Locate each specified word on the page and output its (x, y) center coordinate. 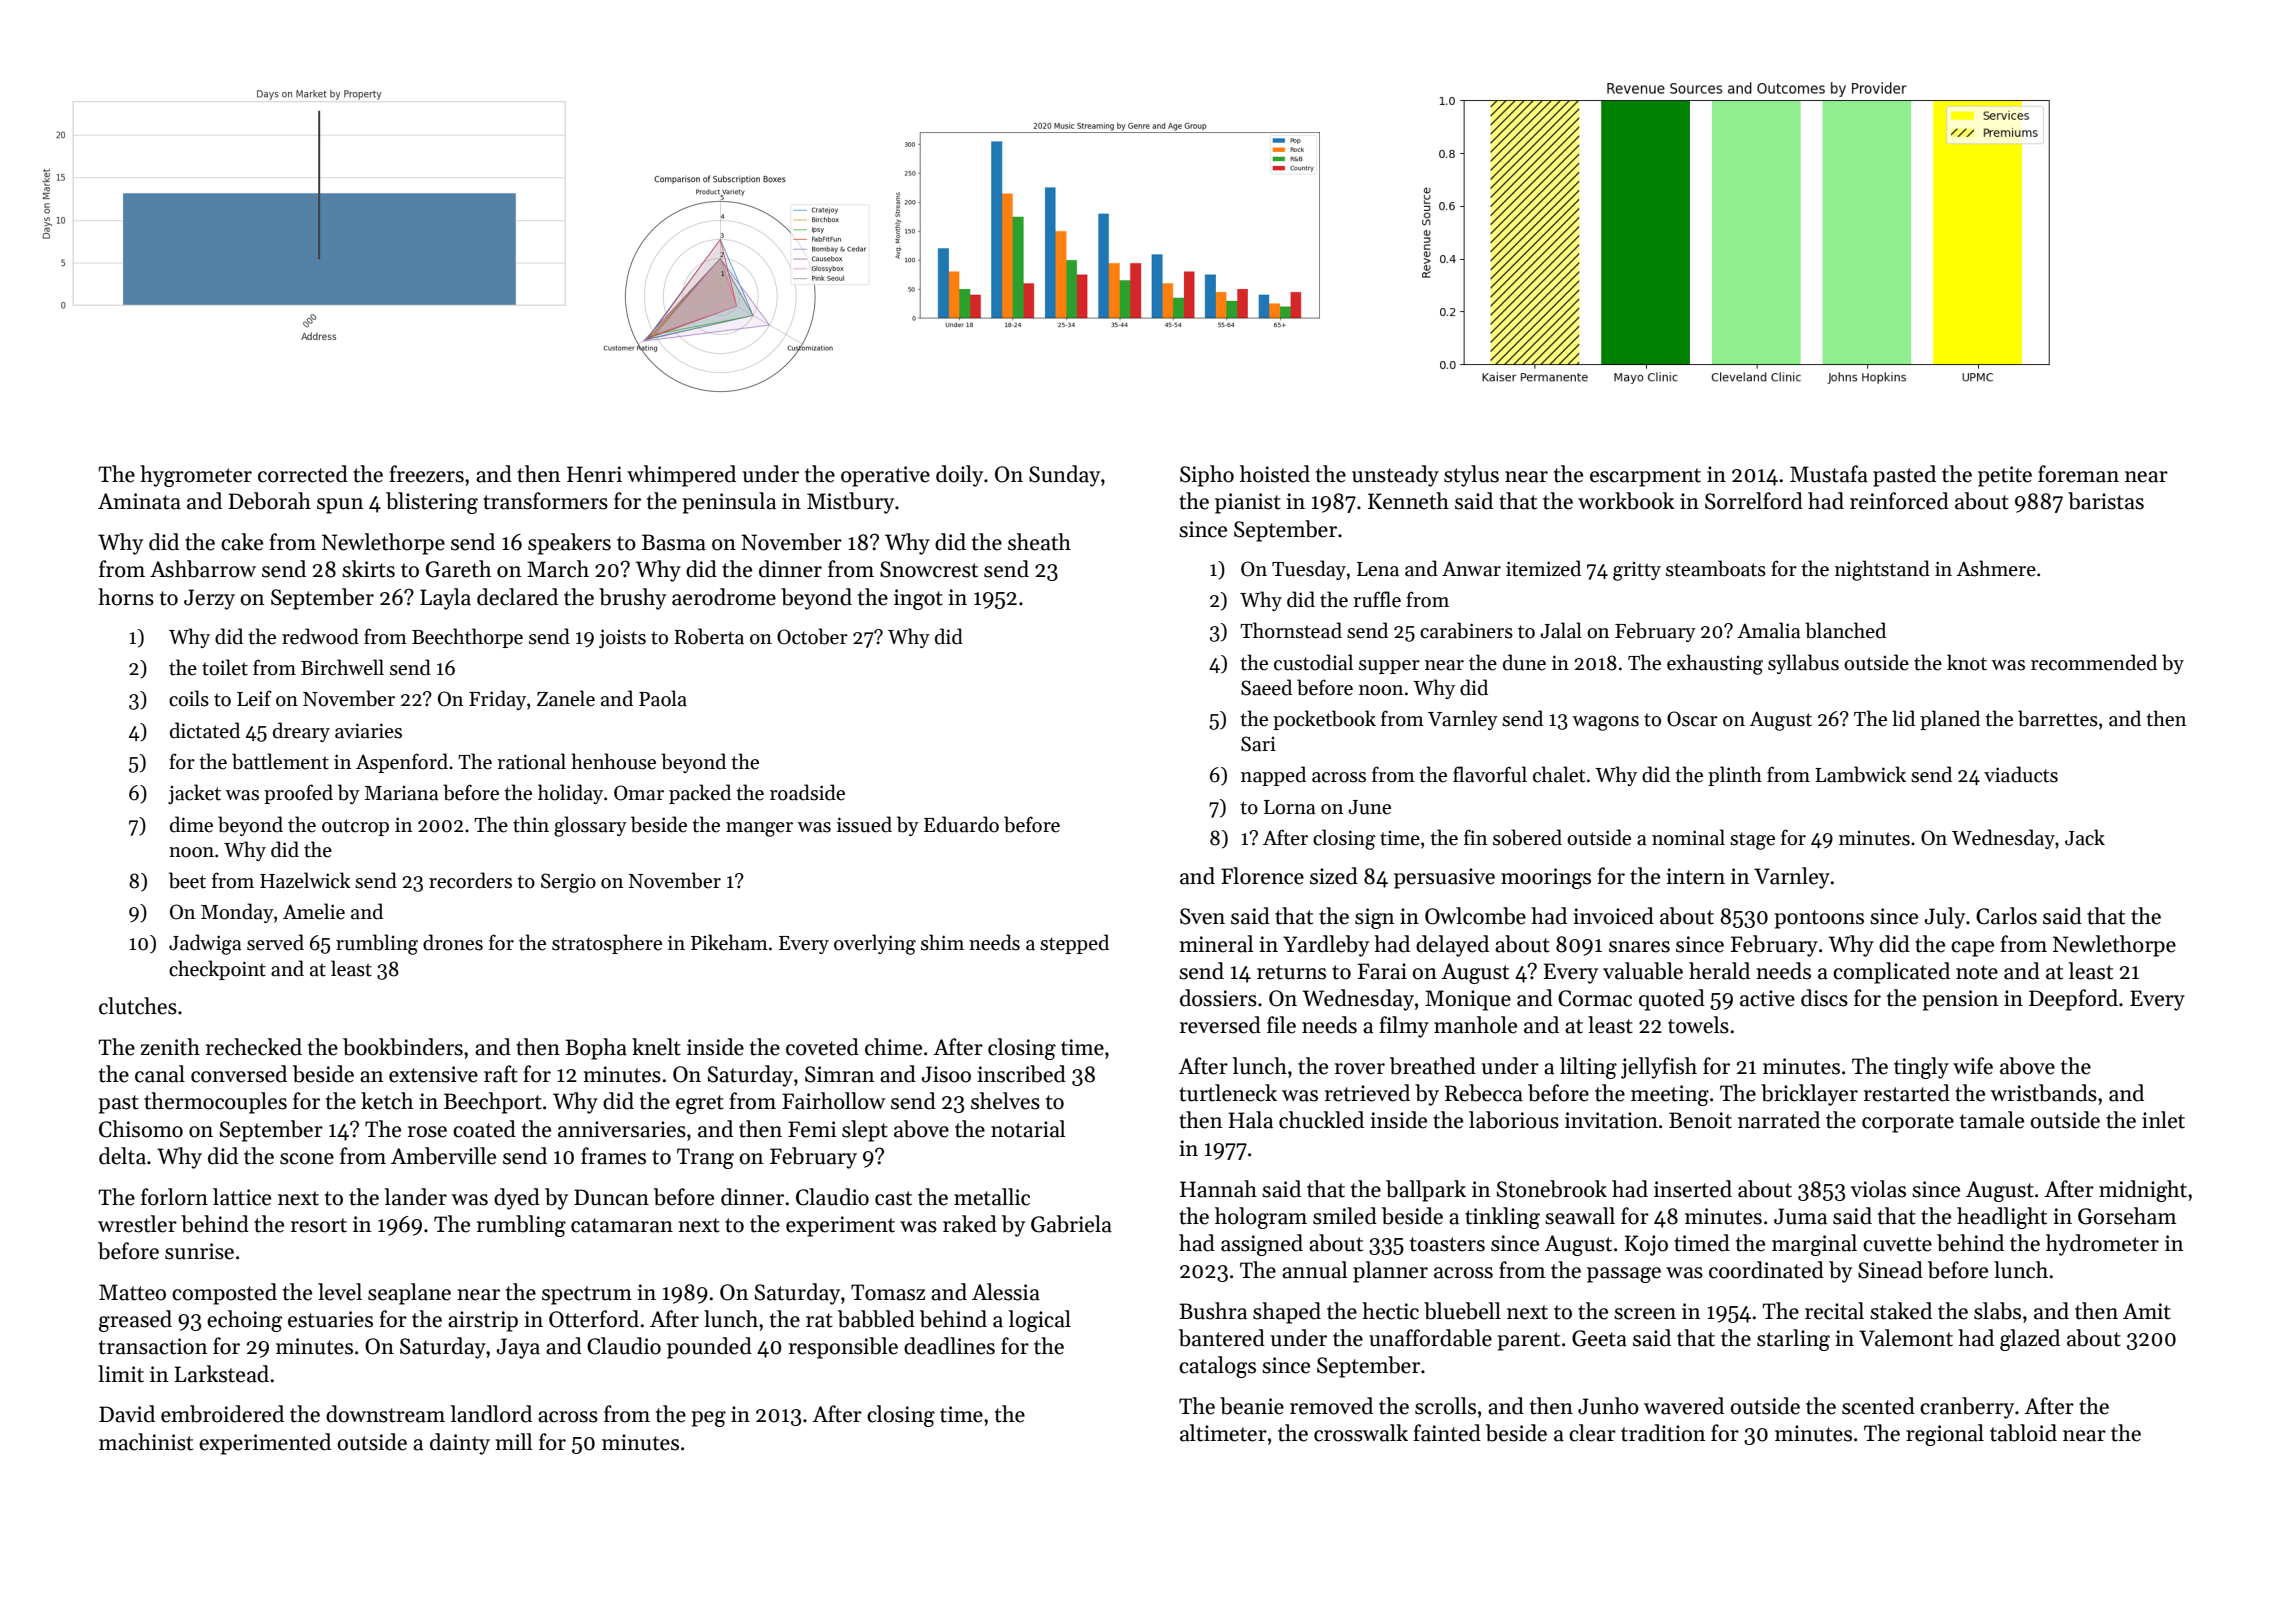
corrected (303, 474)
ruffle (1377, 599)
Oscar (1692, 719)
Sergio (568, 883)
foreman (2078, 474)
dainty (460, 1444)
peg (708, 1419)
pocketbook (1324, 720)
